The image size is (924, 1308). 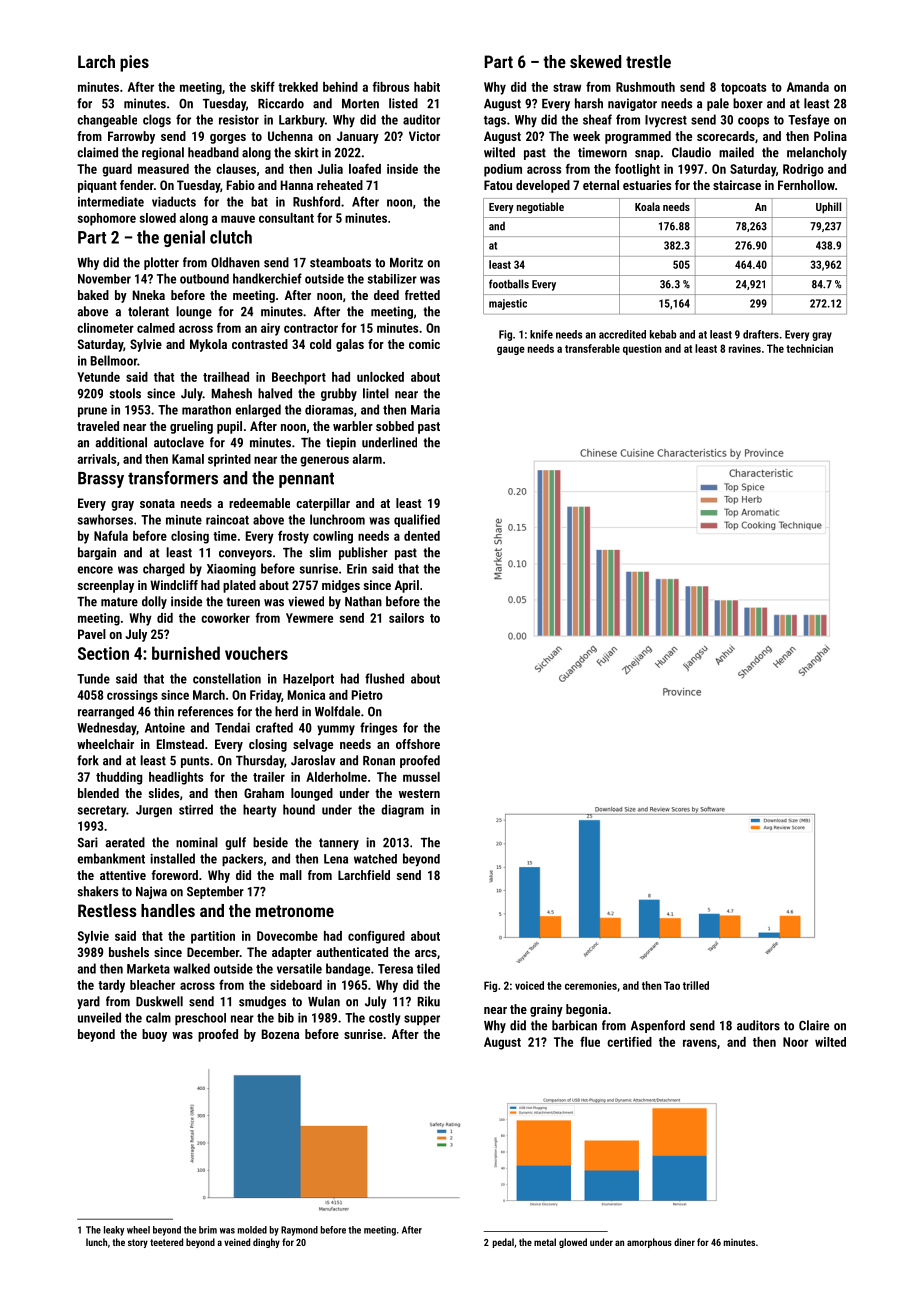 I want to click on trilled, so click(x=696, y=985).
